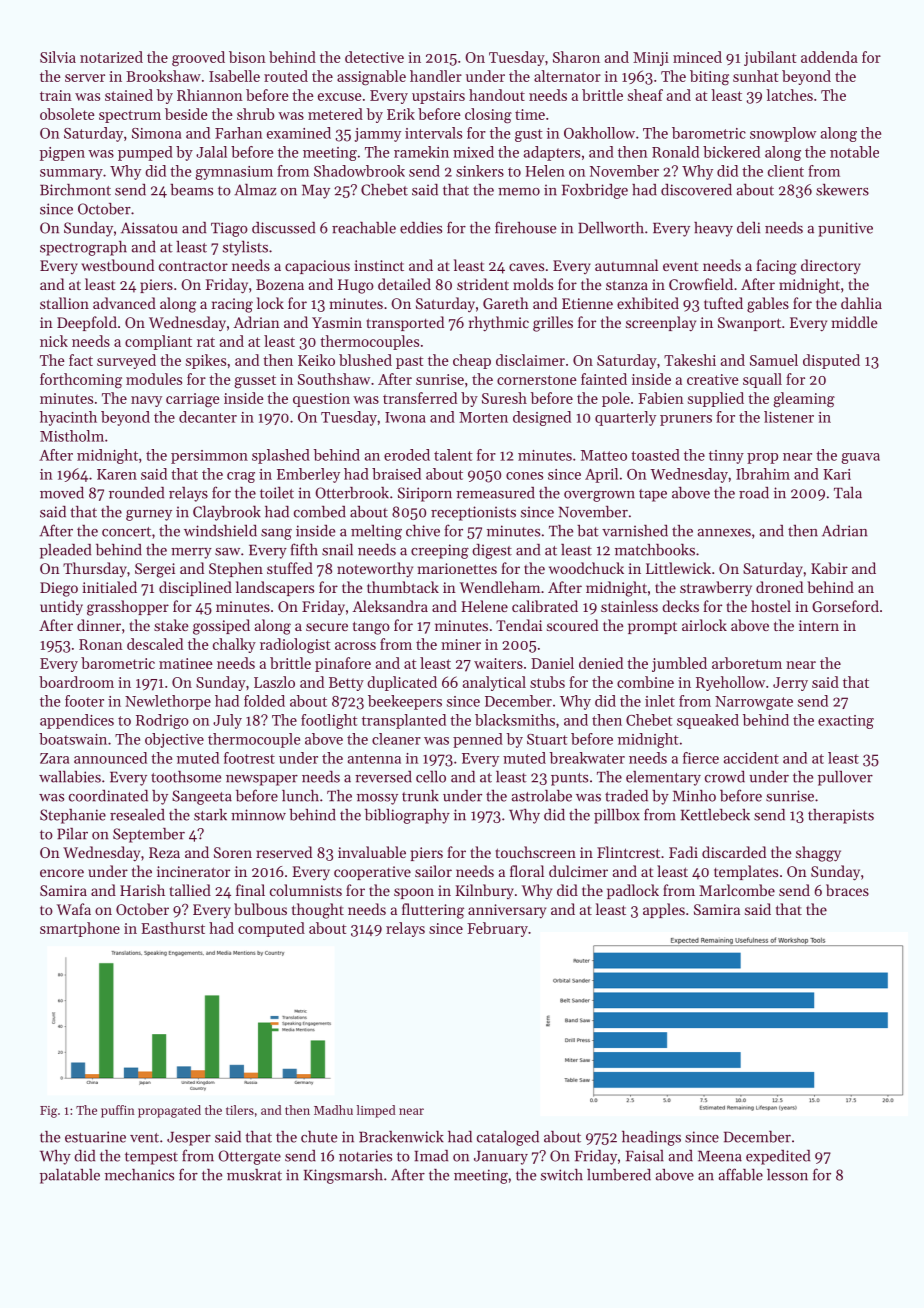 Image resolution: width=924 pixels, height=1308 pixels. I want to click on handout, so click(497, 95).
